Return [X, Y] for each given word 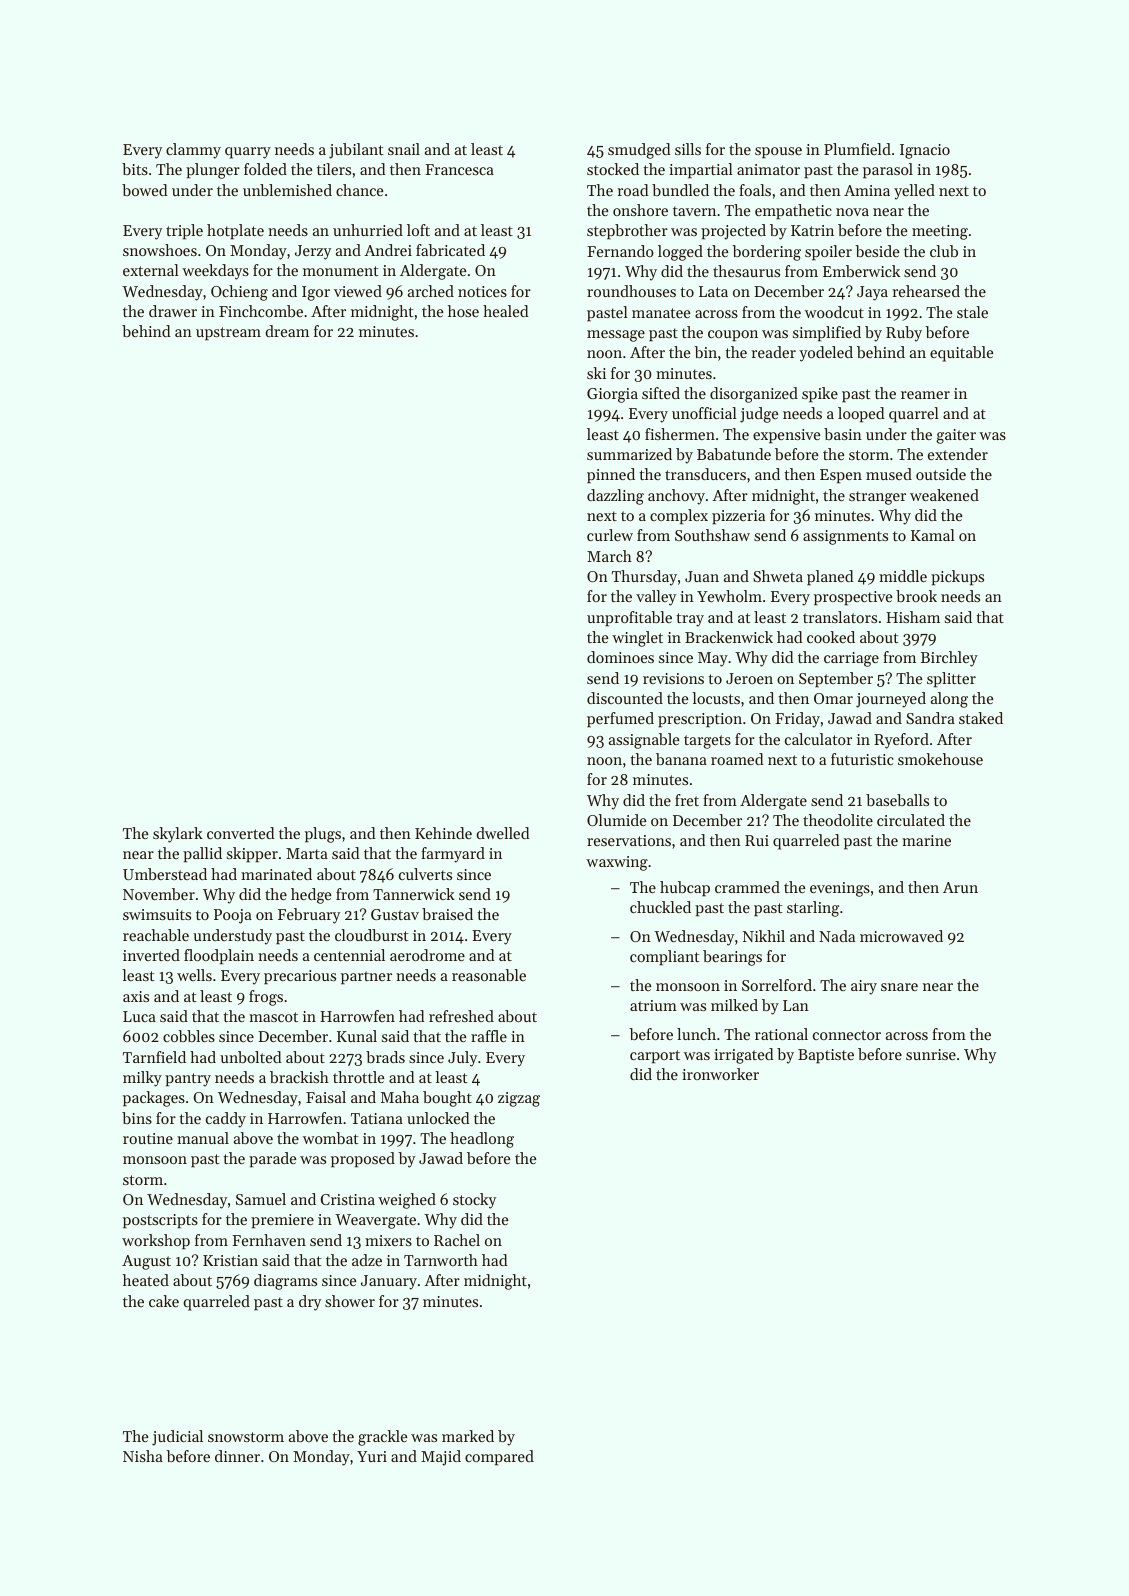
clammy [193, 151]
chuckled [660, 907]
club [944, 251]
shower [350, 1301]
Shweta [778, 576]
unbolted [251, 1057]
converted [241, 833]
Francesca [459, 169]
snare [899, 987]
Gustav [395, 914]
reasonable [489, 975]
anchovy [676, 497]
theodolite [838, 820]
